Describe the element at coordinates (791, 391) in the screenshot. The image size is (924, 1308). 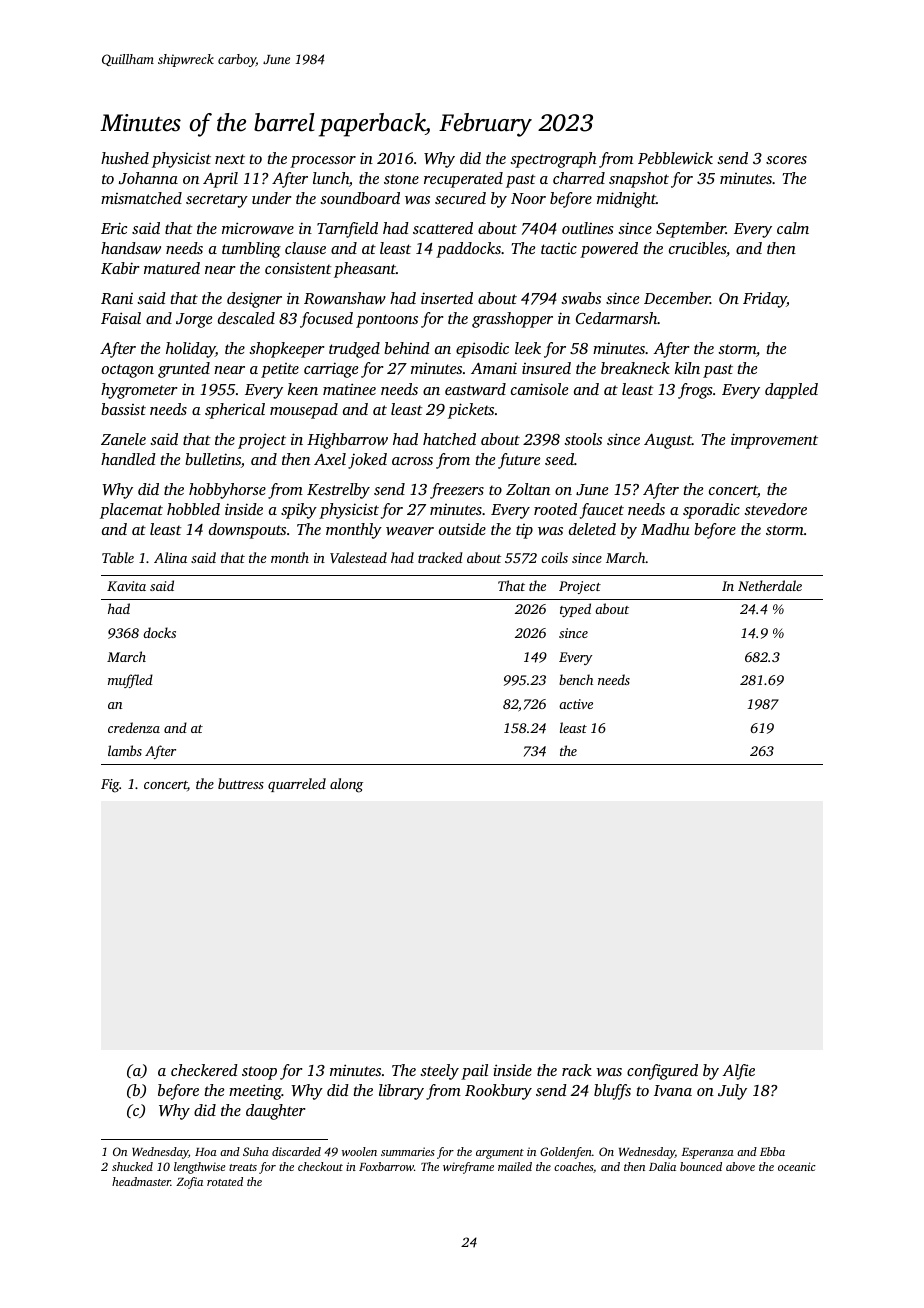
I see `dappled` at that location.
